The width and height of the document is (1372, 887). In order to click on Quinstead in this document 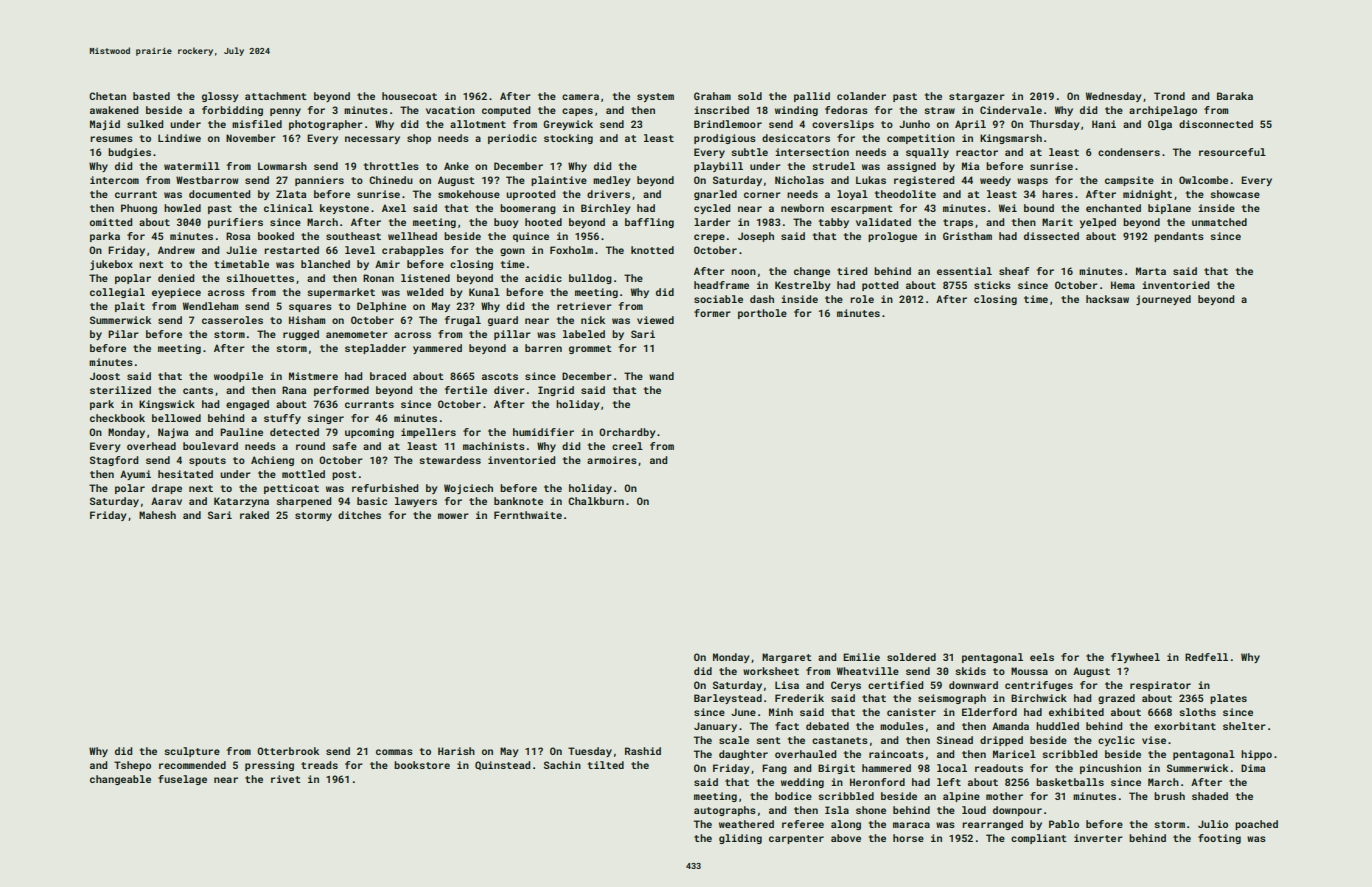, I will do `click(502, 765)`.
